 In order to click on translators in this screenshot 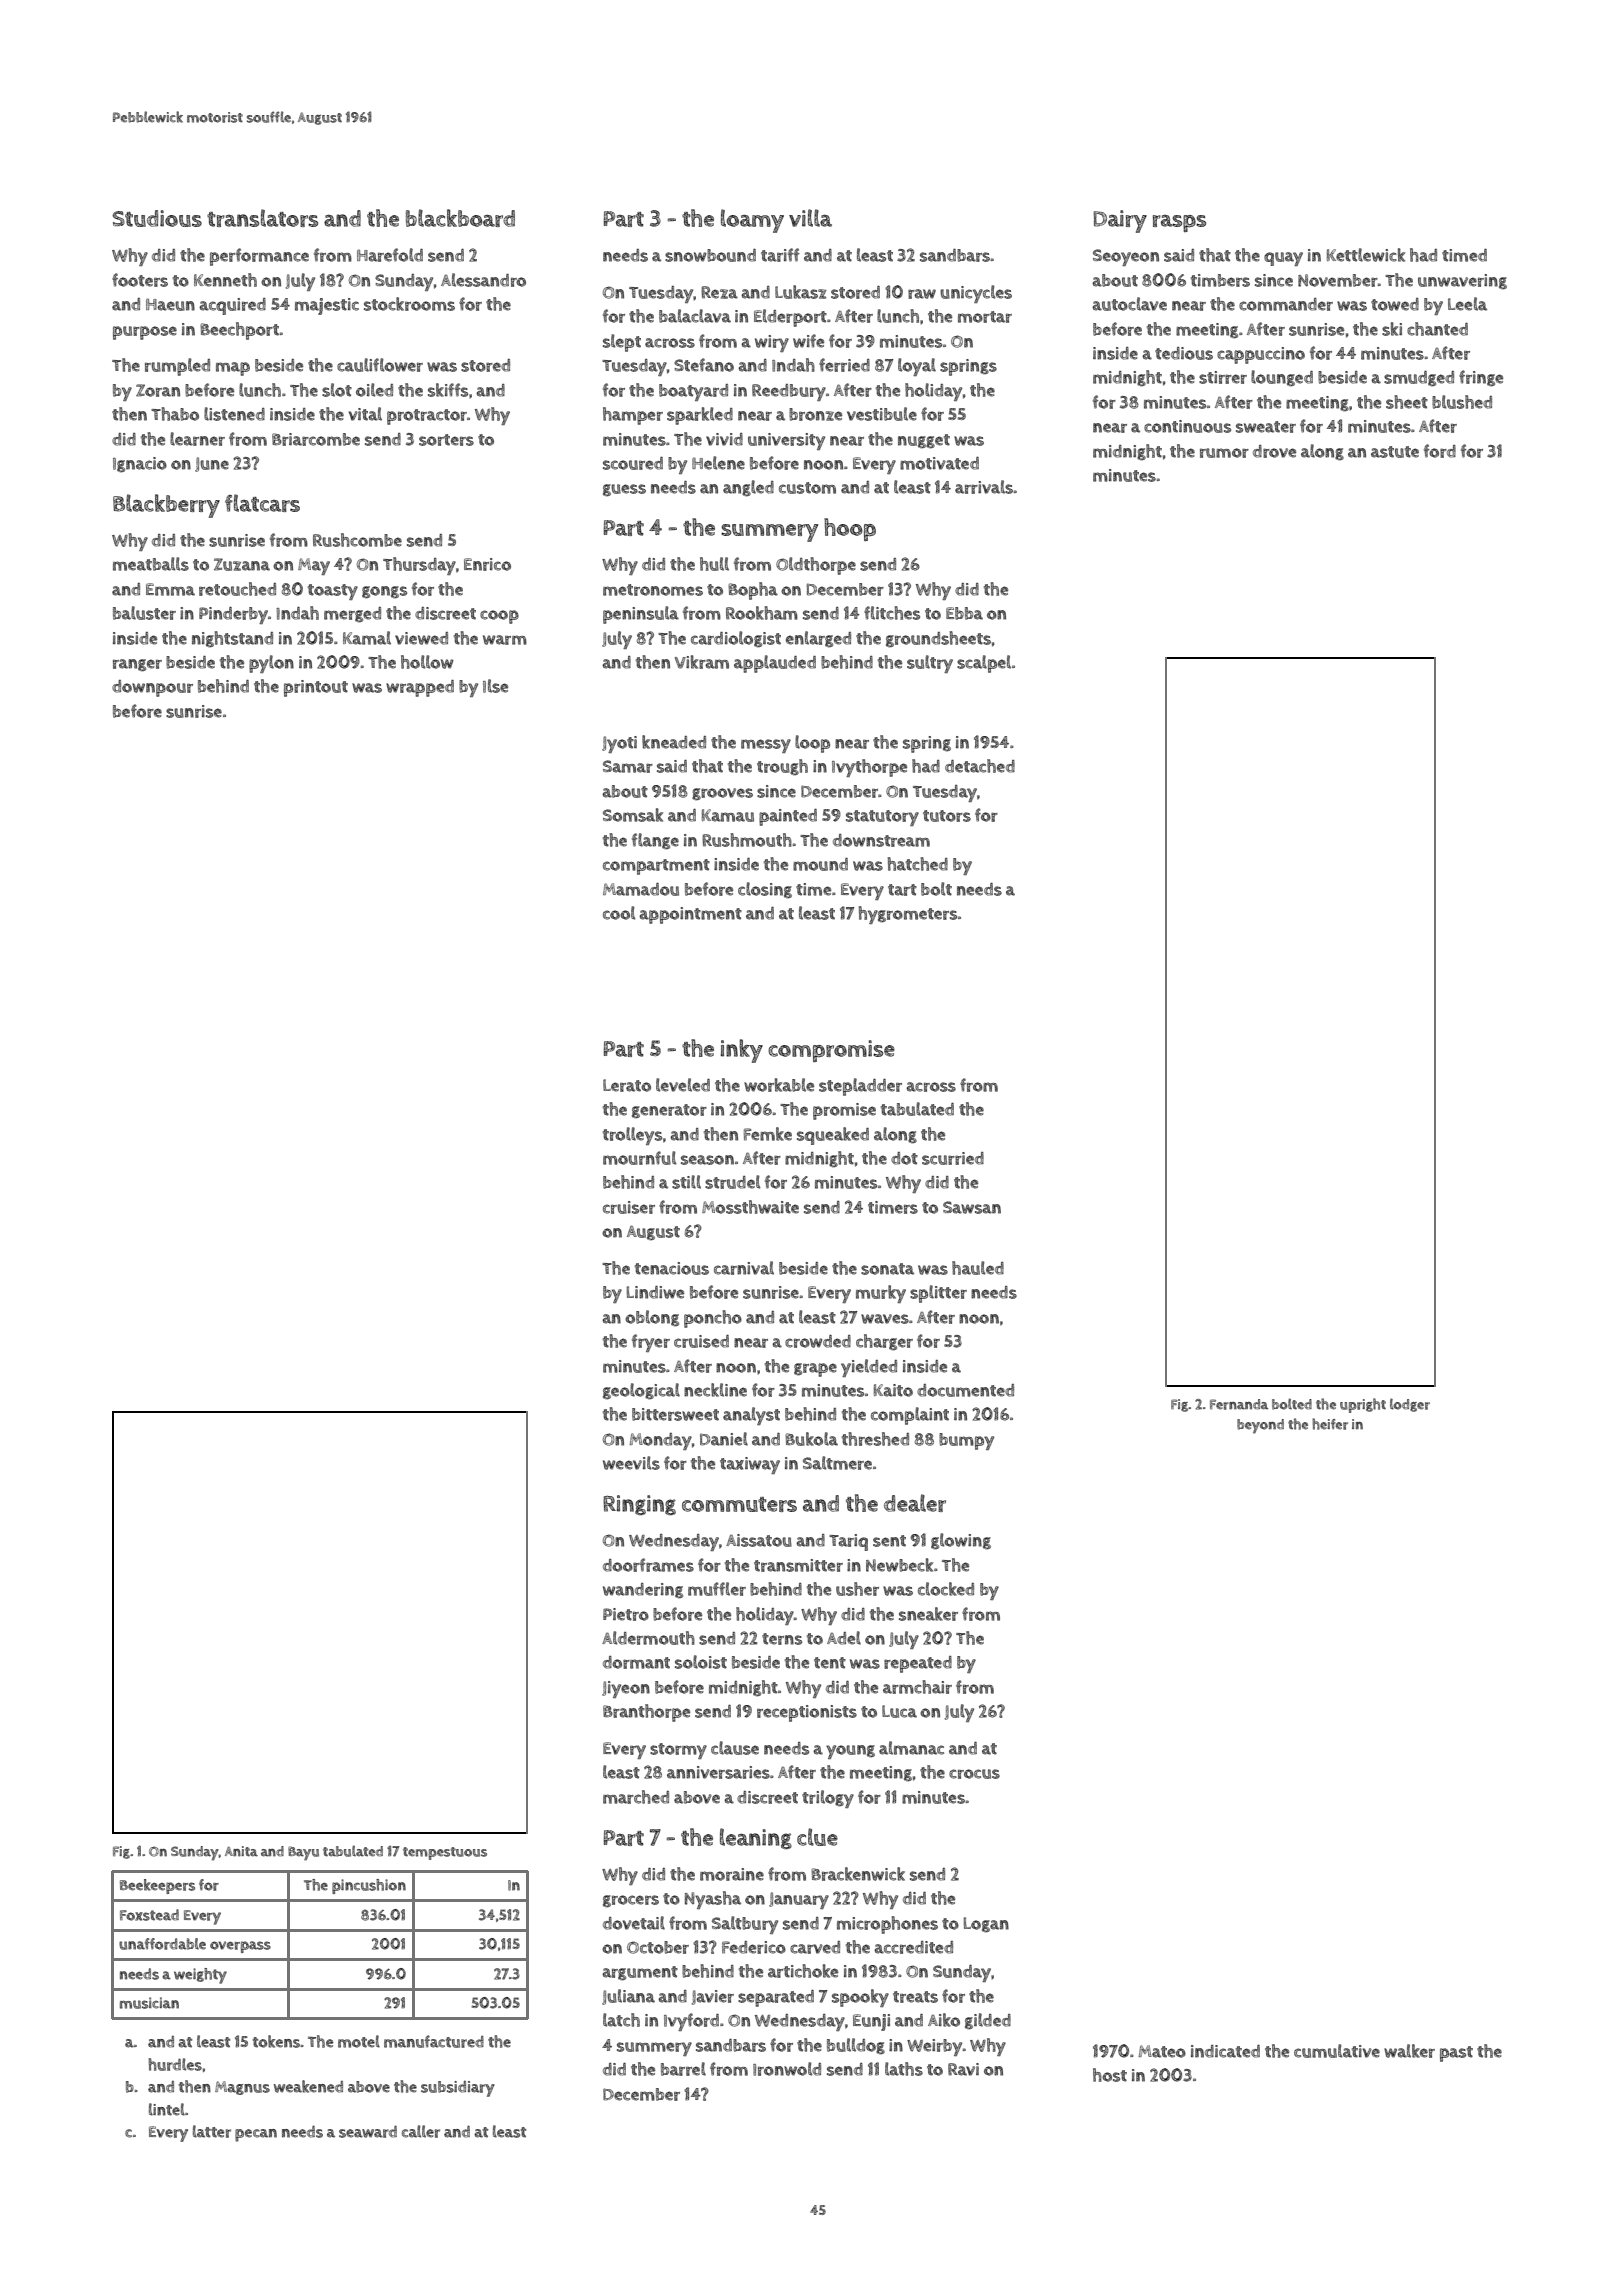, I will do `click(262, 218)`.
